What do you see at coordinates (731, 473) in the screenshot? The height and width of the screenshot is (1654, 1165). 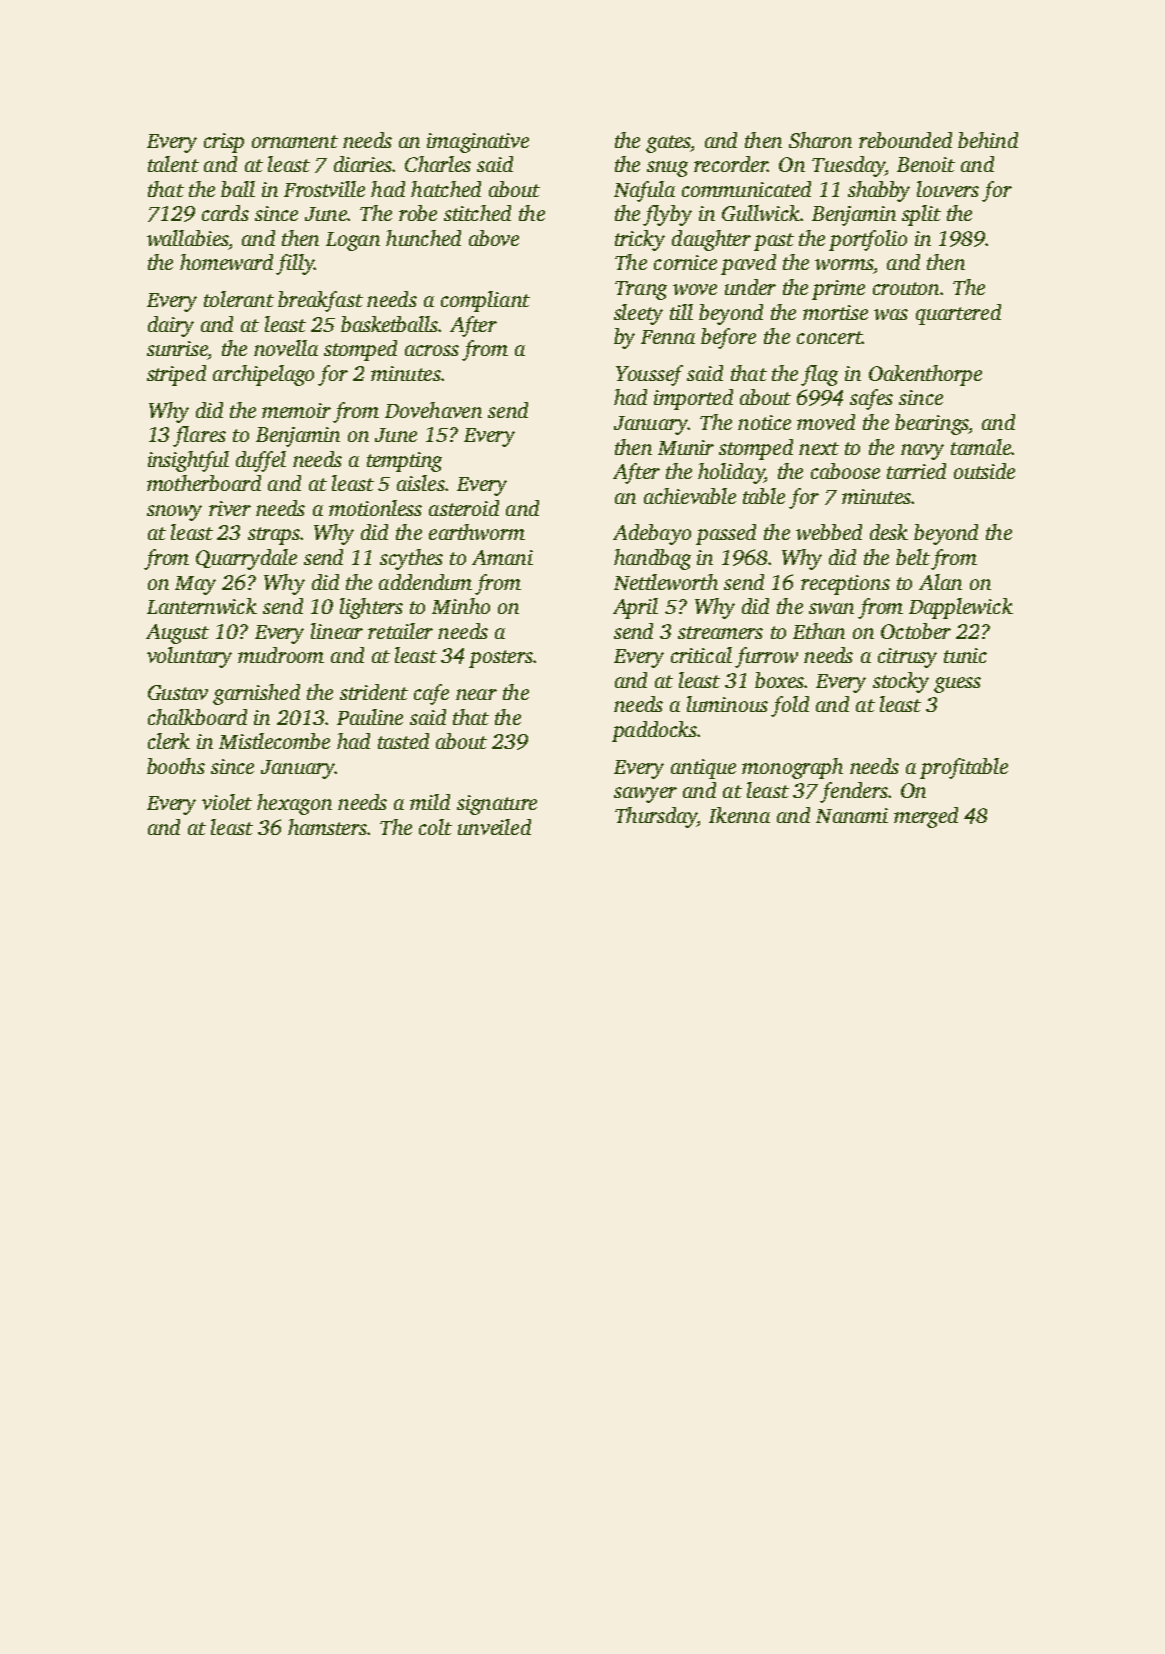 I see `holiday` at bounding box center [731, 473].
